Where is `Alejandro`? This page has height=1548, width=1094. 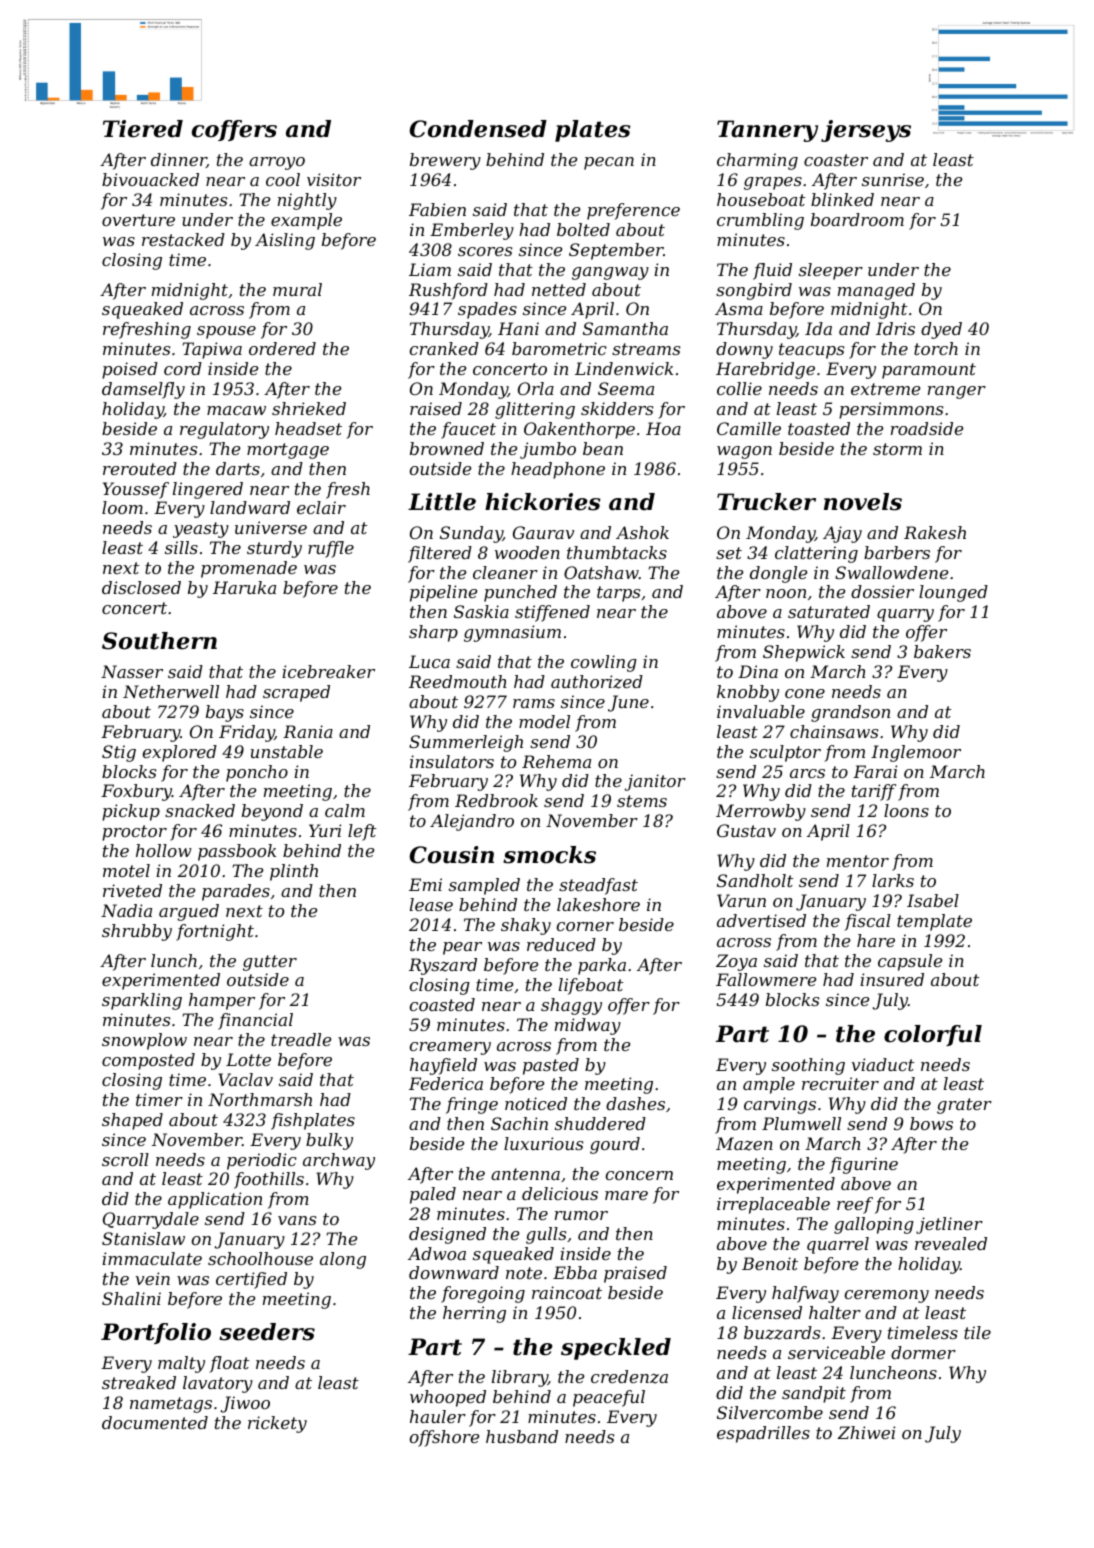
Alejandro is located at coordinates (472, 822).
